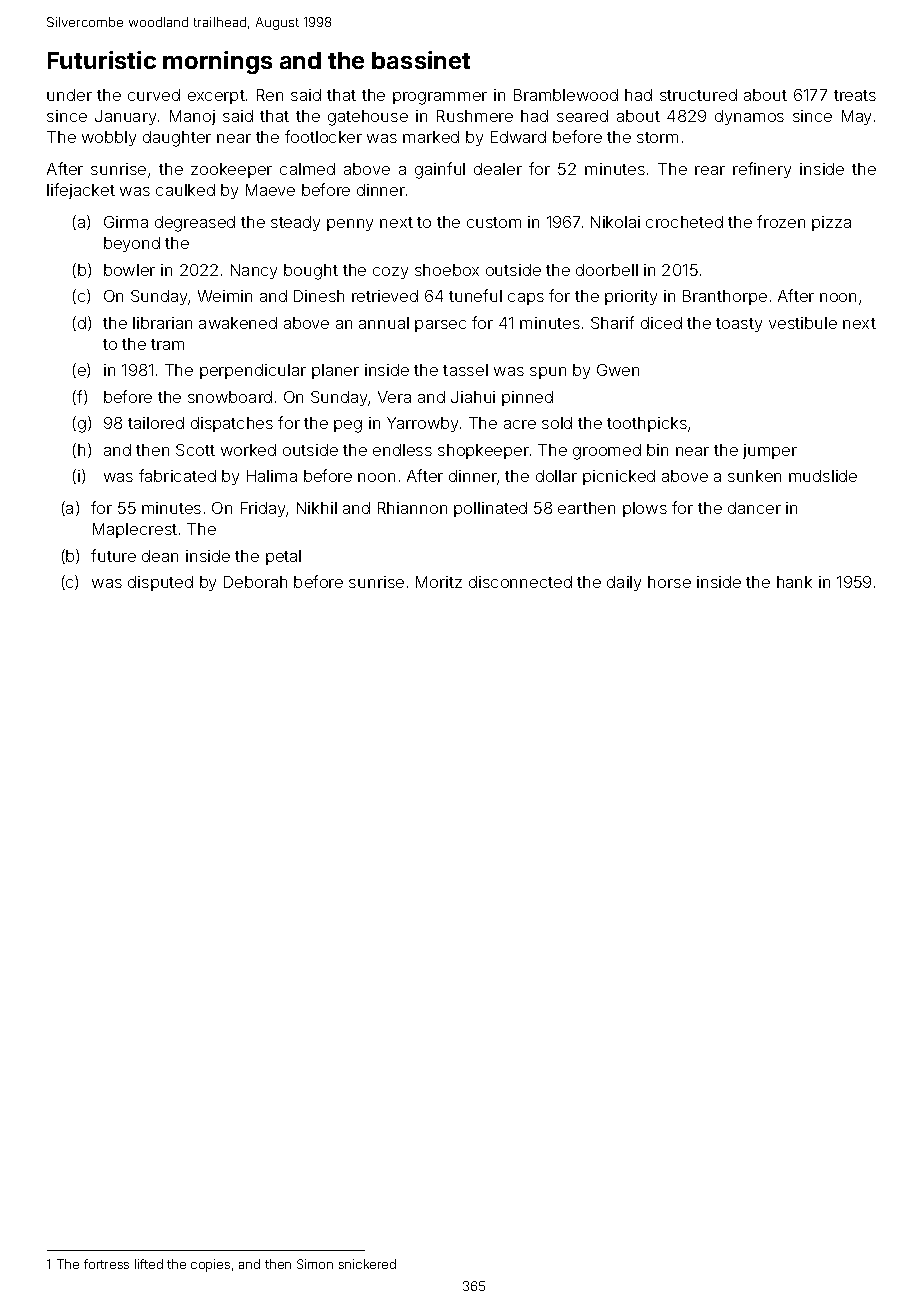 The height and width of the page is (1314, 924). What do you see at coordinates (210, 1265) in the page?
I see `copies` at bounding box center [210, 1265].
